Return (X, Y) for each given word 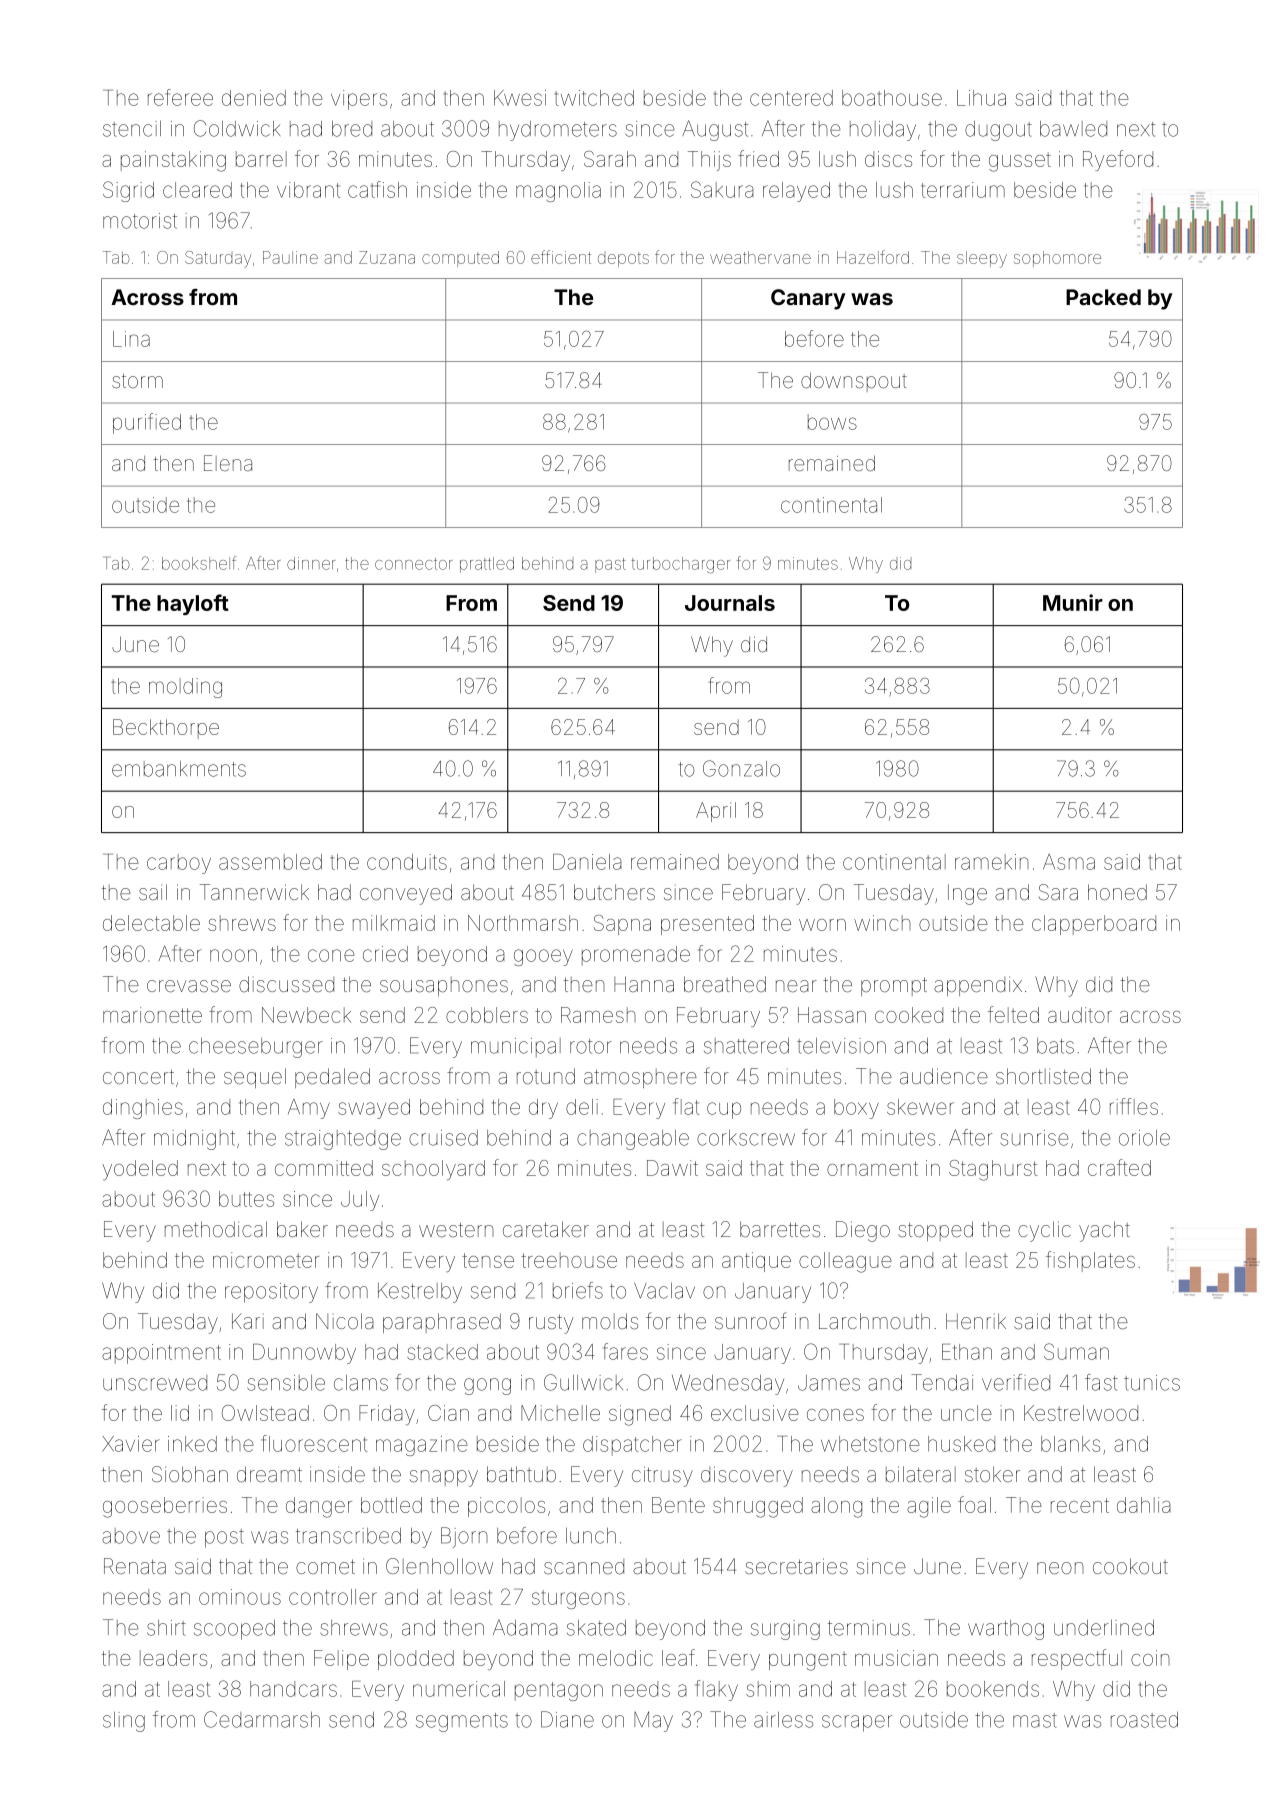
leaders (173, 1658)
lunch (591, 1536)
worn (822, 925)
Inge (967, 894)
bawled (1073, 129)
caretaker (546, 1229)
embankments (179, 769)
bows (832, 422)
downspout (854, 382)
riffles (1134, 1106)
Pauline (290, 257)
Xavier (131, 1444)
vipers (359, 100)
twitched (594, 98)
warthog (1006, 1630)
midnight (194, 1140)
